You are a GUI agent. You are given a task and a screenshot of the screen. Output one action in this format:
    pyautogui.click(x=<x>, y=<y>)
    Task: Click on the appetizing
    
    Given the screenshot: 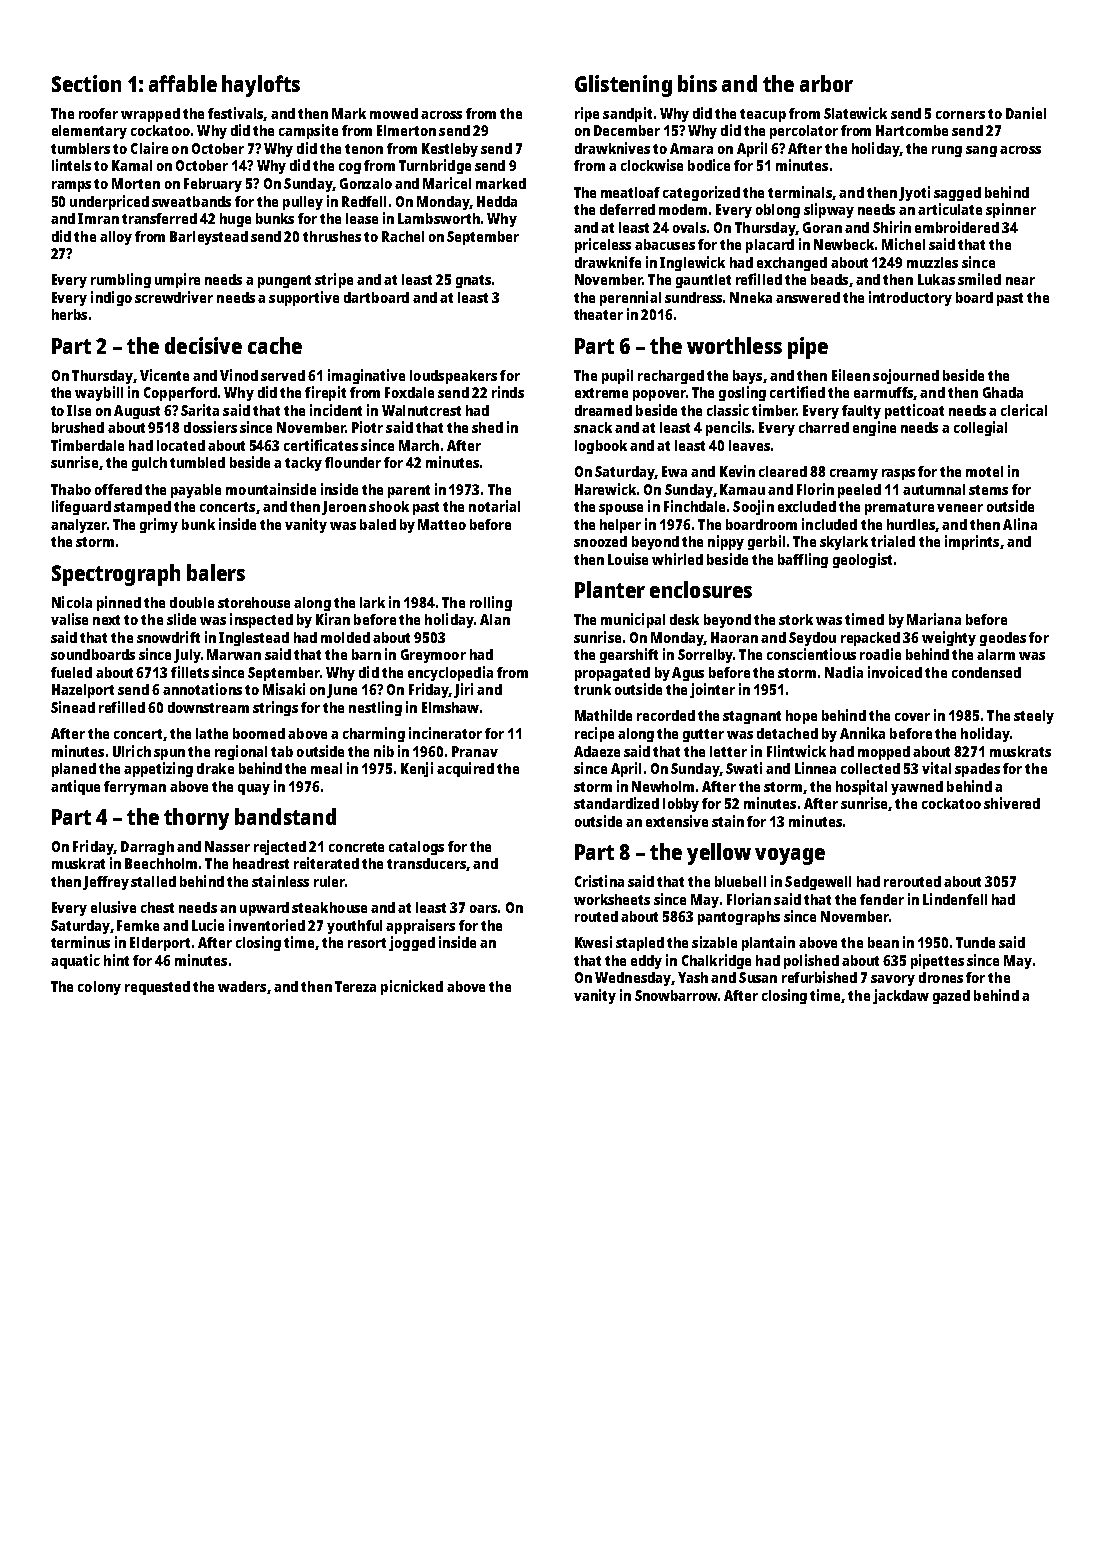 What is the action you would take?
    pyautogui.click(x=158, y=769)
